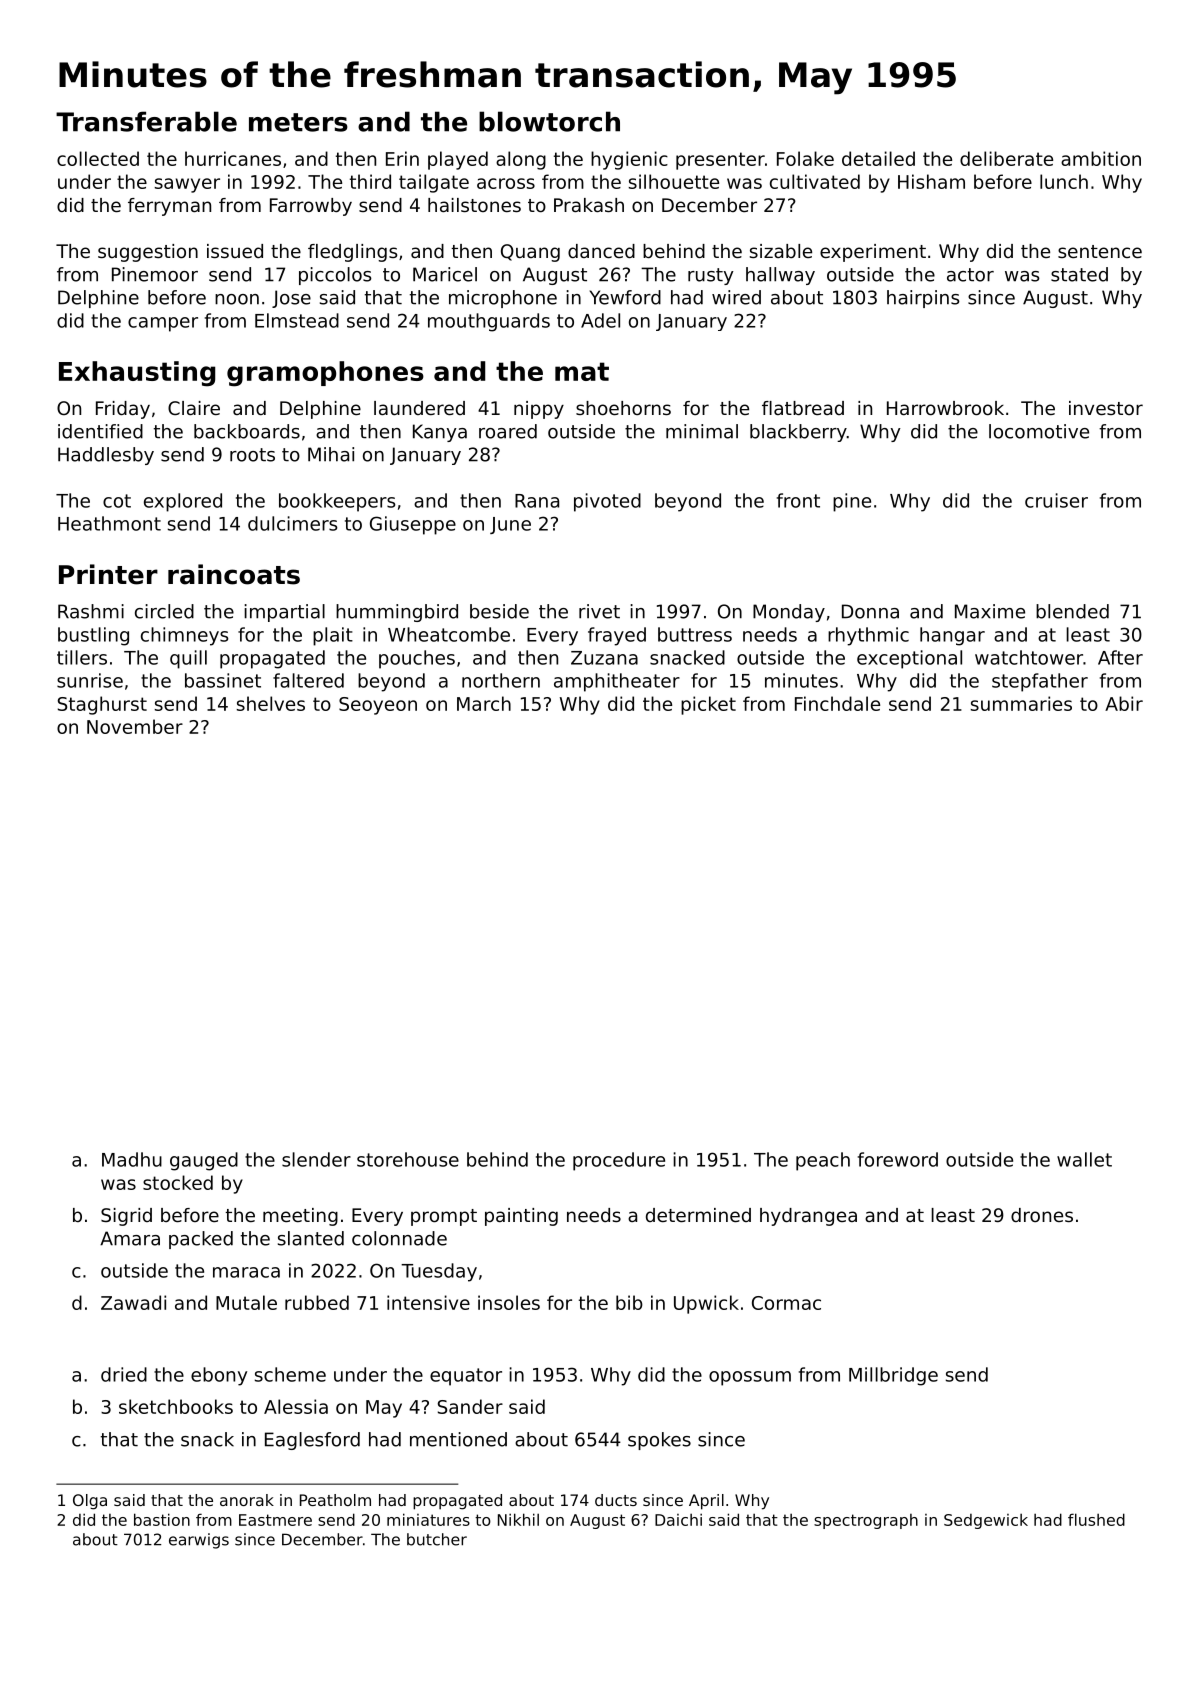 The width and height of the screenshot is (1199, 1696). I want to click on Sedgewick, so click(986, 1521).
